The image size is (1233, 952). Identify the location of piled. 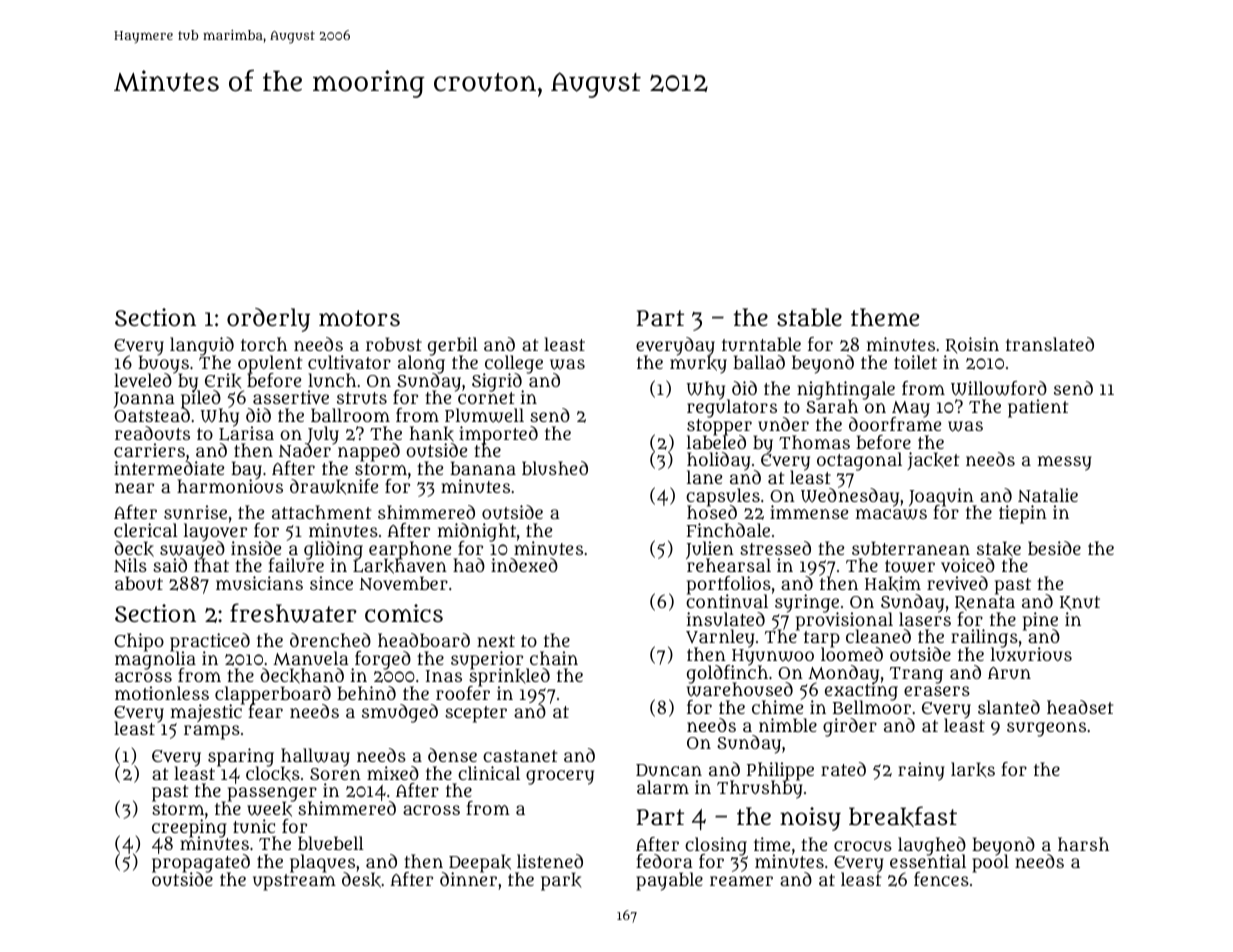
(202, 400).
